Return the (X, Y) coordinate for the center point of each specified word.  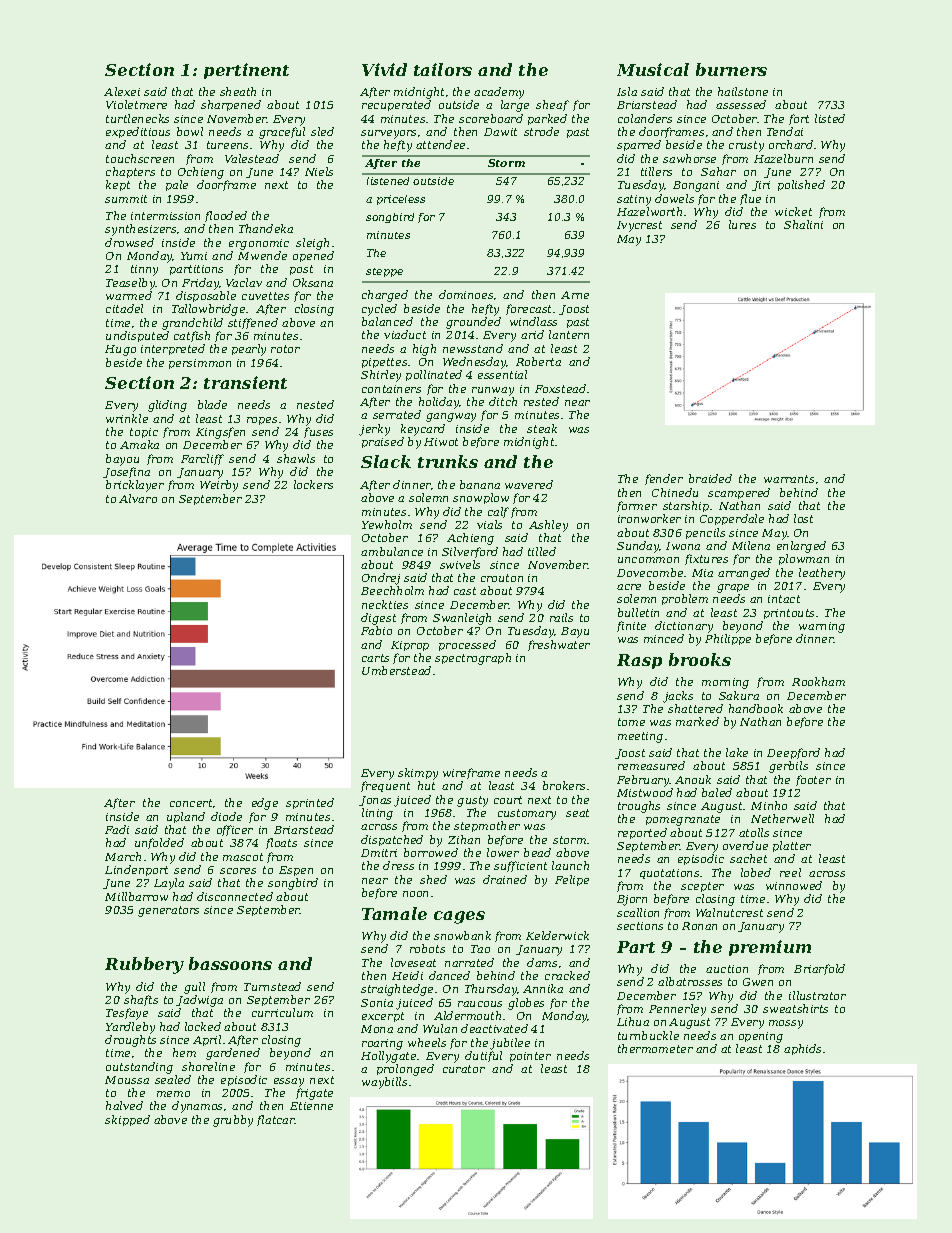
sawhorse (689, 158)
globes (526, 1004)
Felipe (572, 880)
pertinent (246, 71)
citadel (124, 308)
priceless (401, 200)
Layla (169, 884)
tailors (443, 69)
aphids (802, 1049)
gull (194, 988)
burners (731, 69)
